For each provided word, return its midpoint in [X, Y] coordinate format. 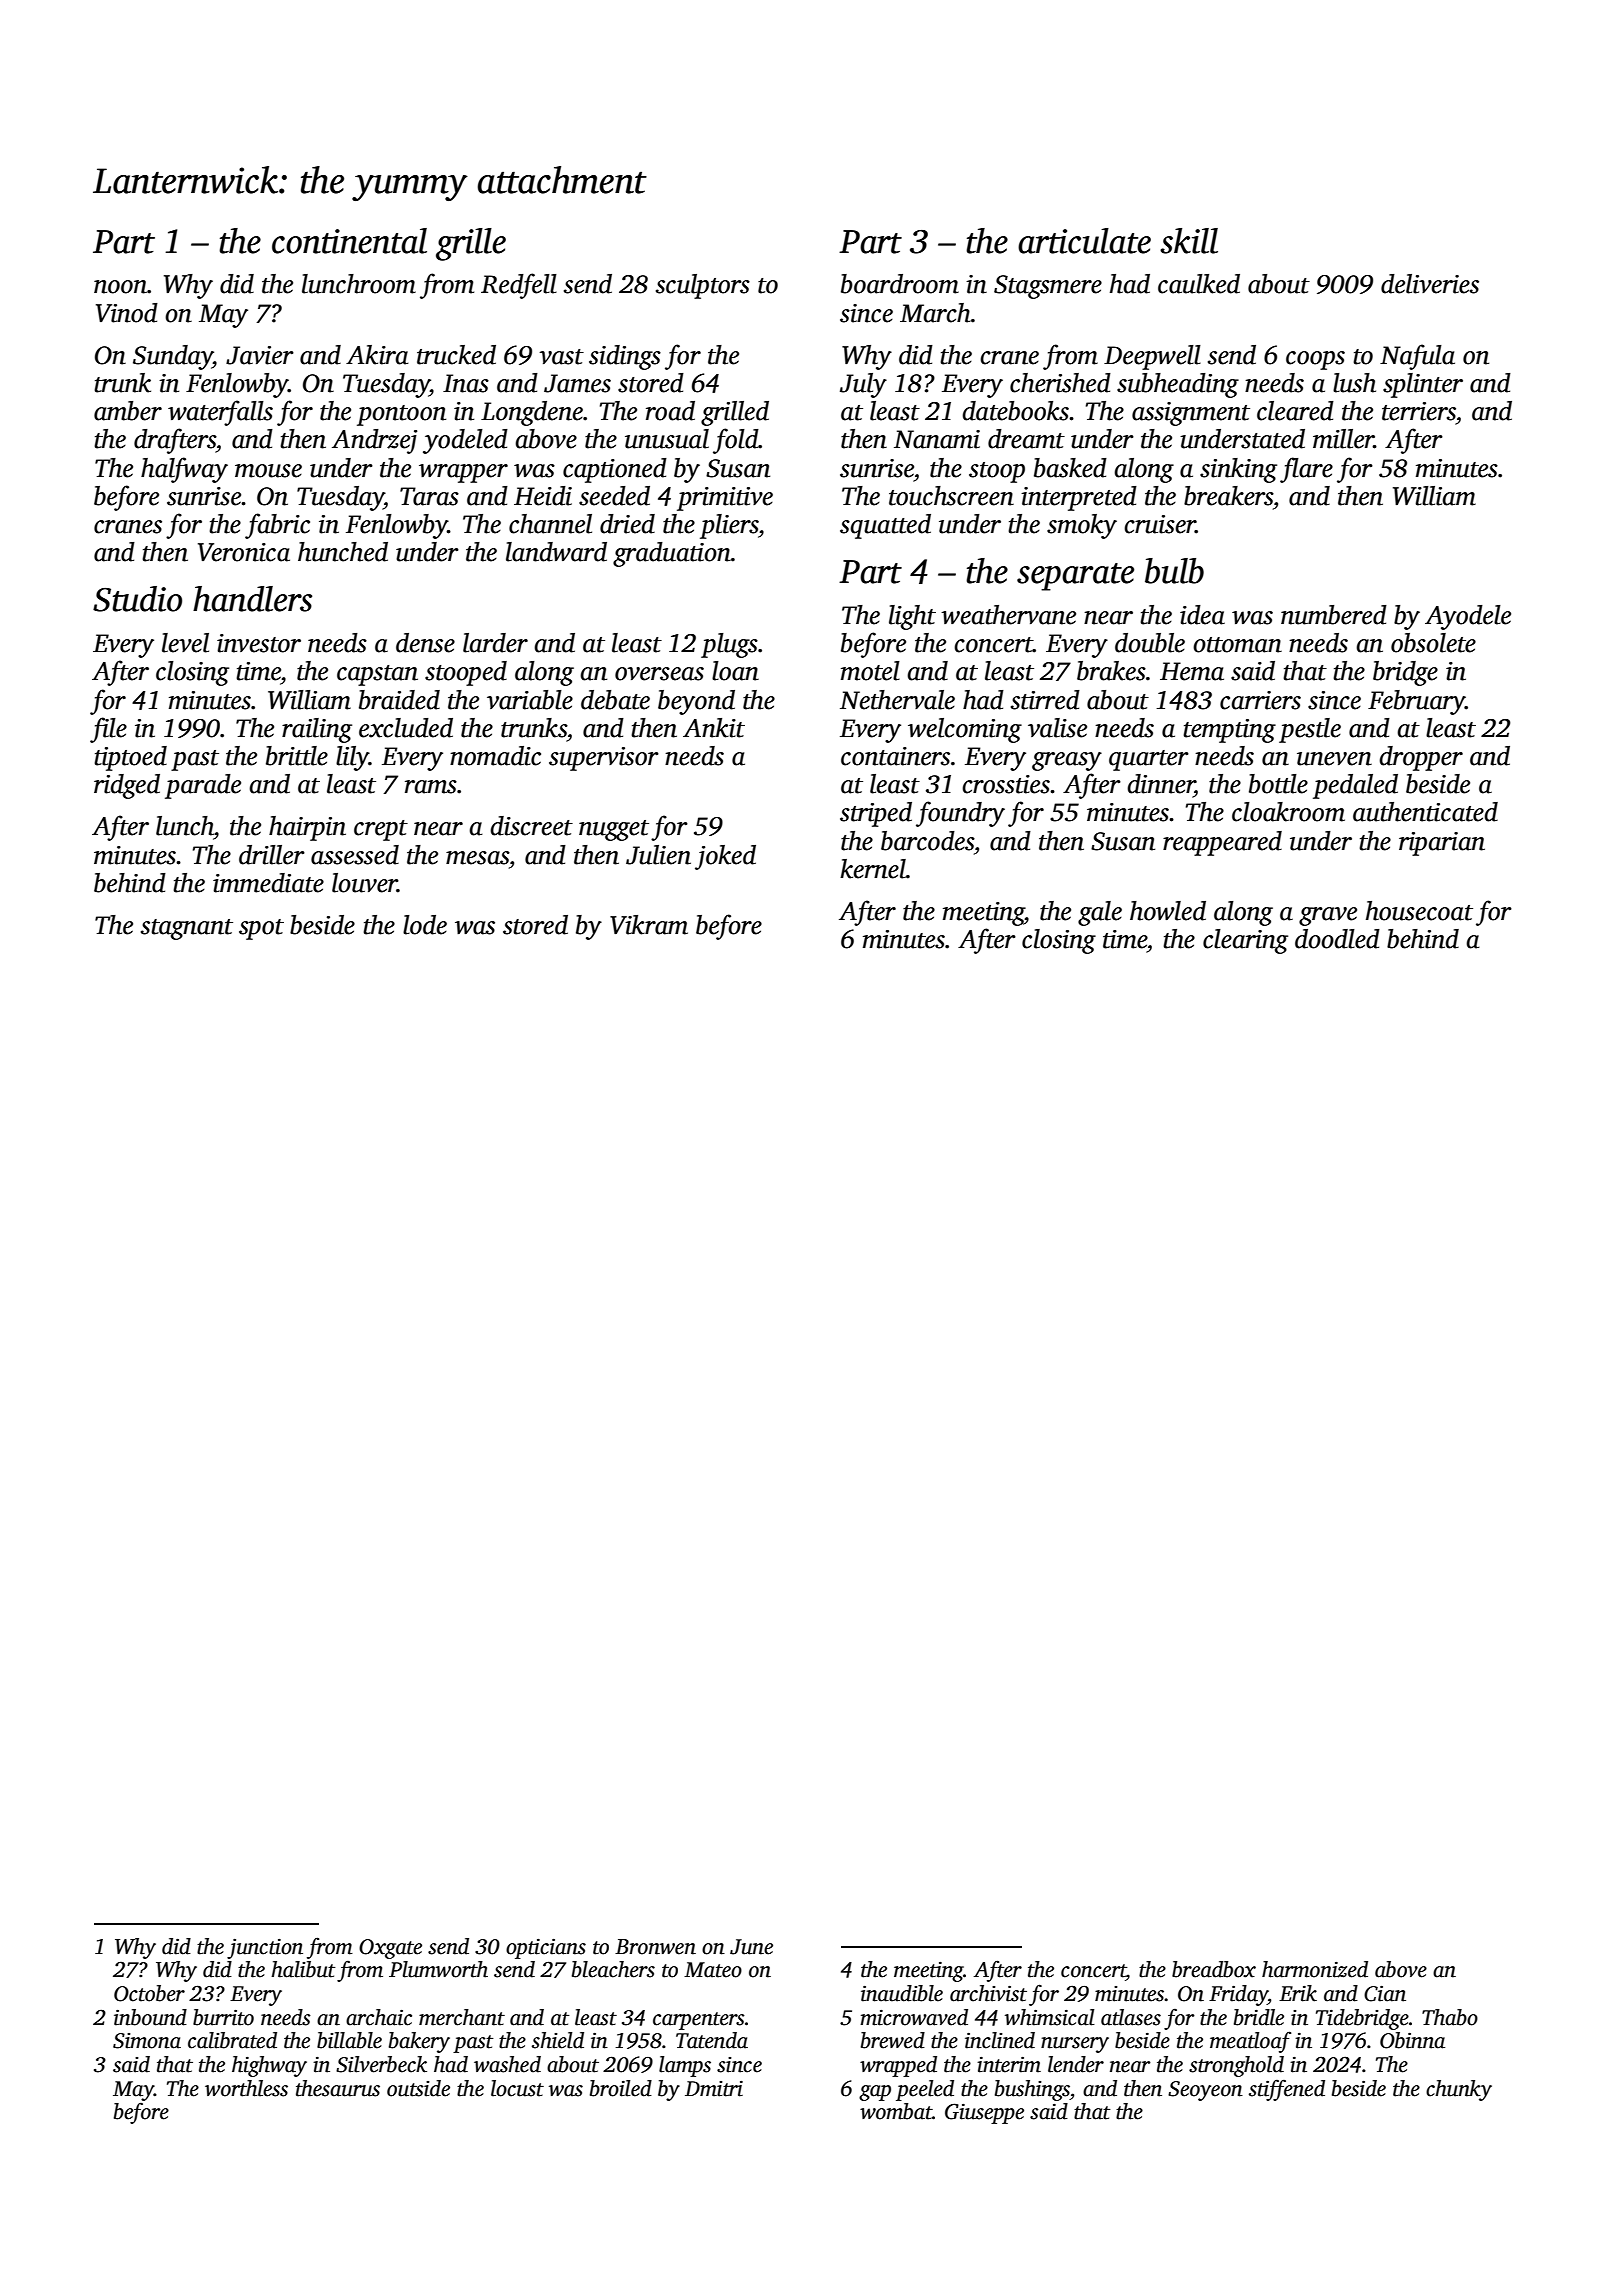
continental [349, 241]
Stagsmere [1048, 287]
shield [558, 2040]
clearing [1245, 941]
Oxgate [390, 1949]
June [751, 1947]
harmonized [1315, 1969]
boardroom [900, 284]
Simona [147, 2041]
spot [261, 929]
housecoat [1419, 911]
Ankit [714, 728]
